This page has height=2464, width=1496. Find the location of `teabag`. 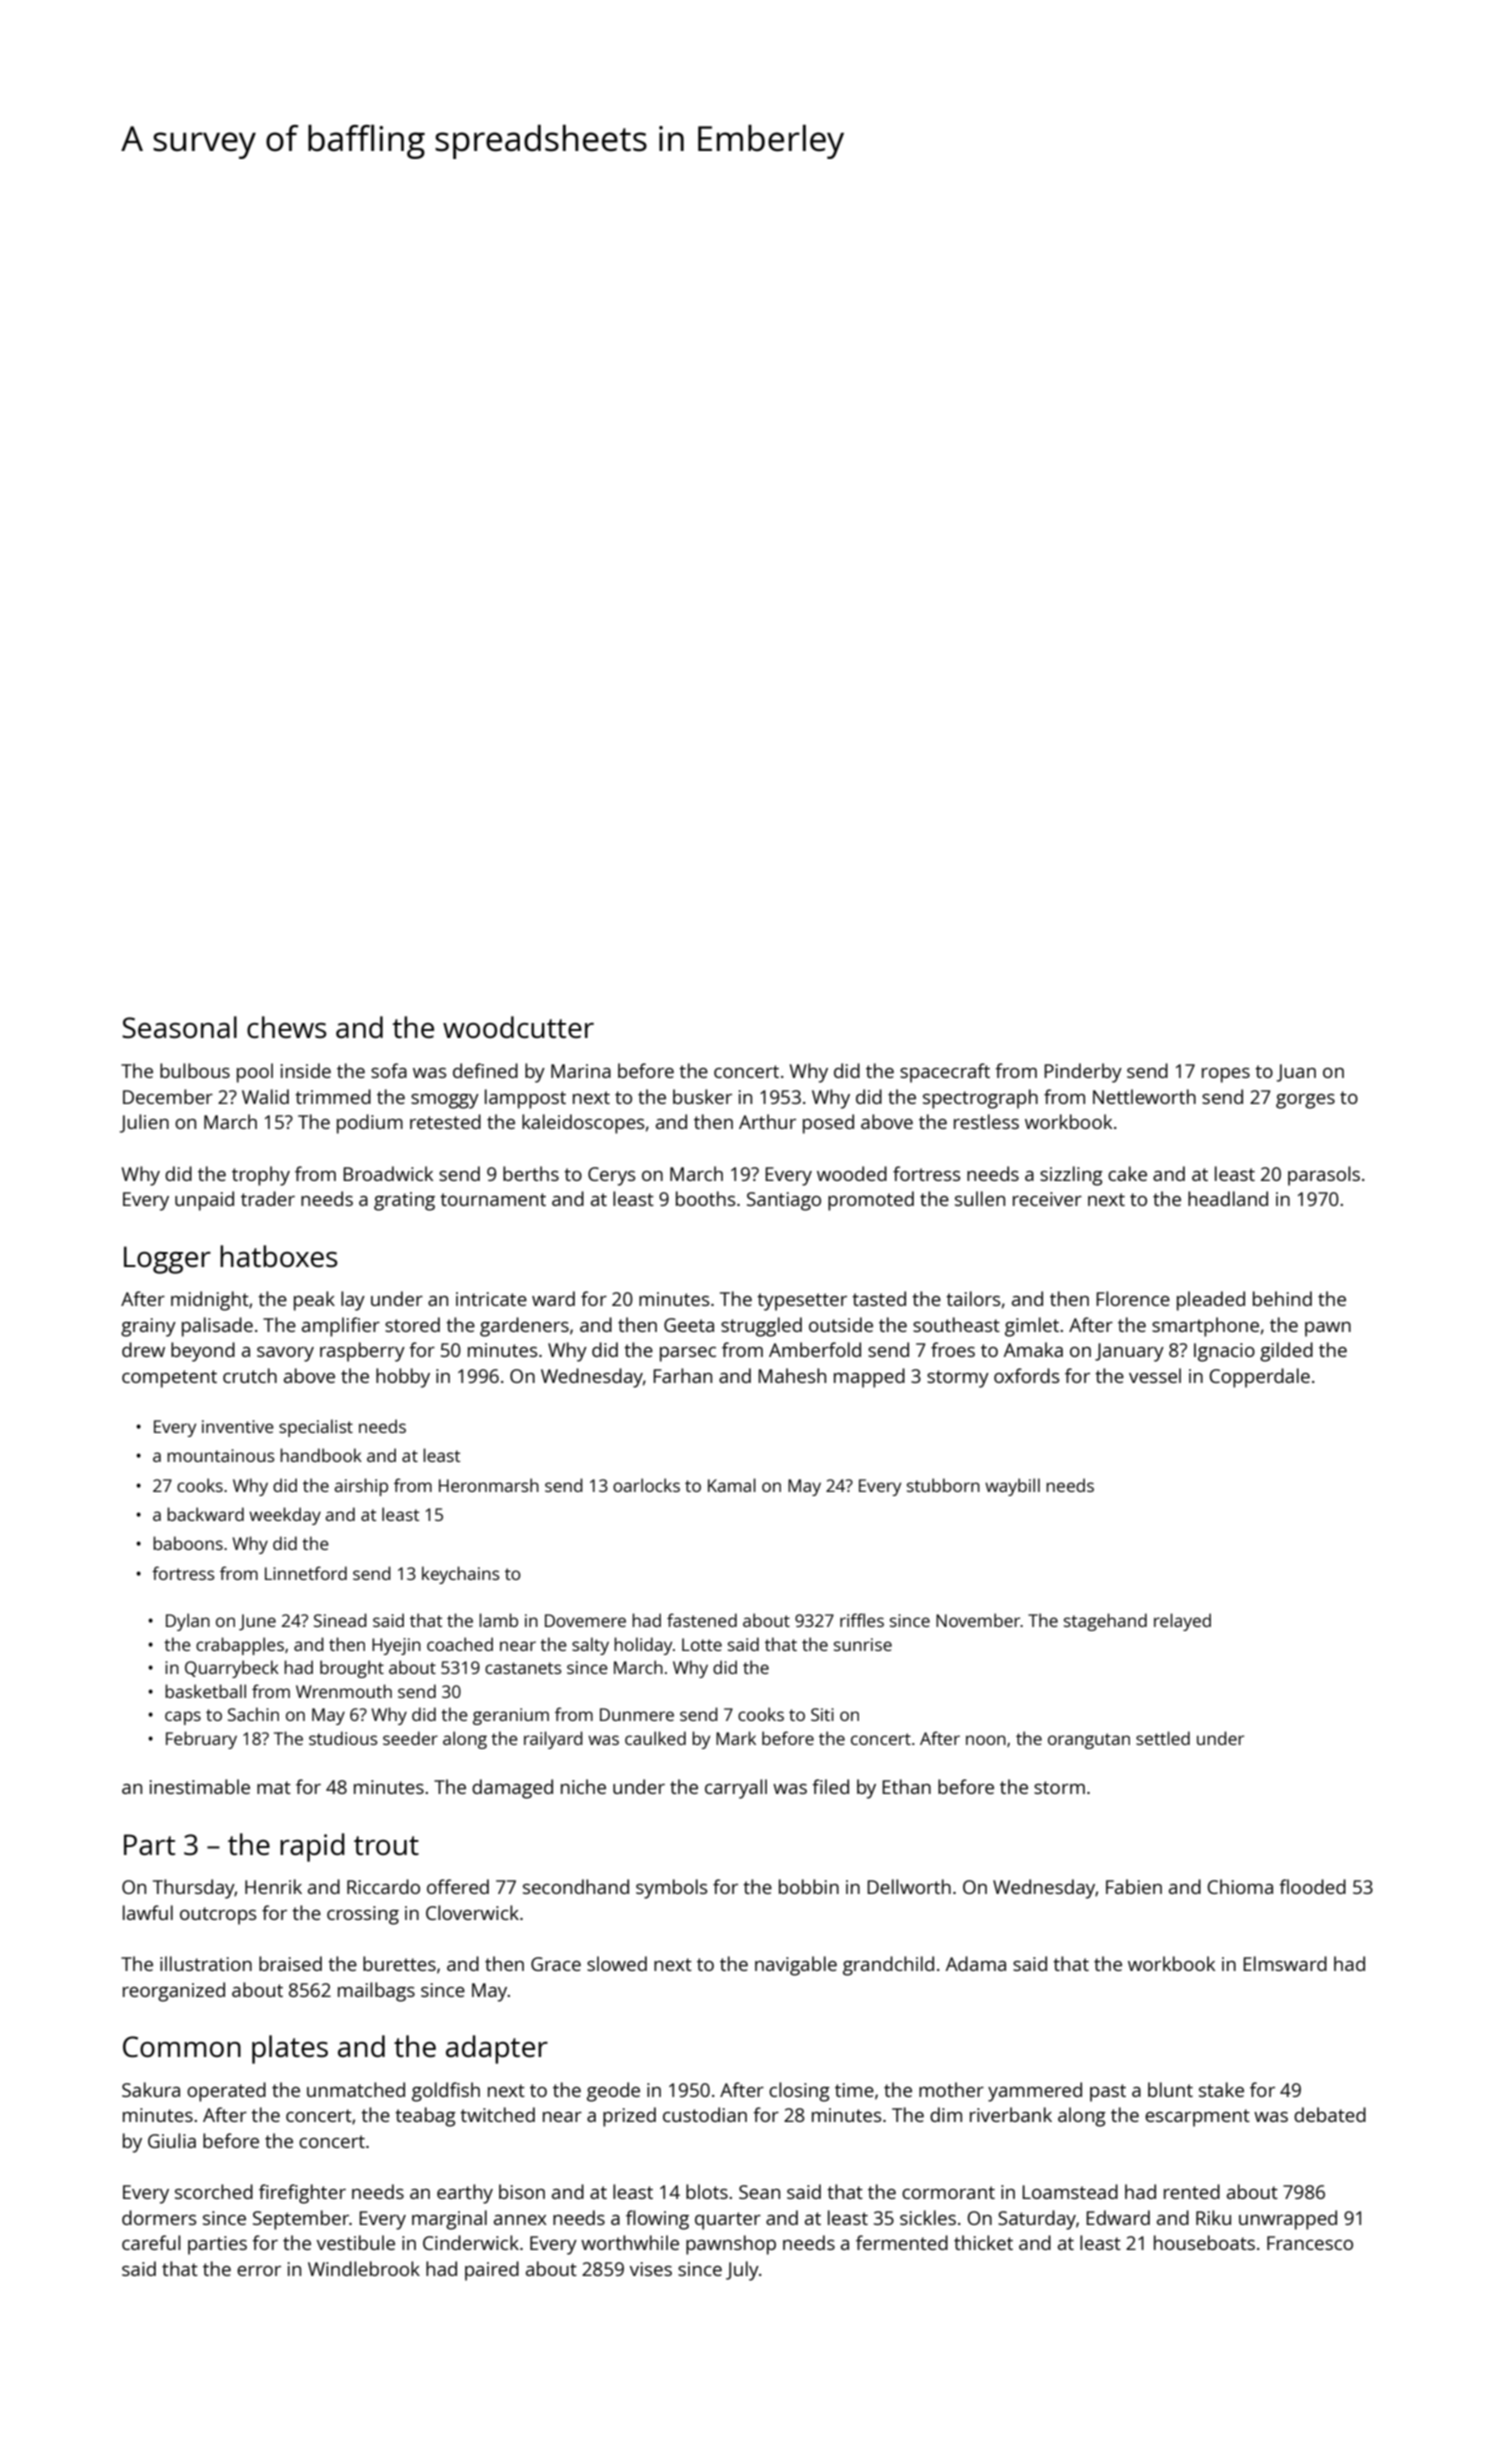

teabag is located at coordinates (425, 2117).
